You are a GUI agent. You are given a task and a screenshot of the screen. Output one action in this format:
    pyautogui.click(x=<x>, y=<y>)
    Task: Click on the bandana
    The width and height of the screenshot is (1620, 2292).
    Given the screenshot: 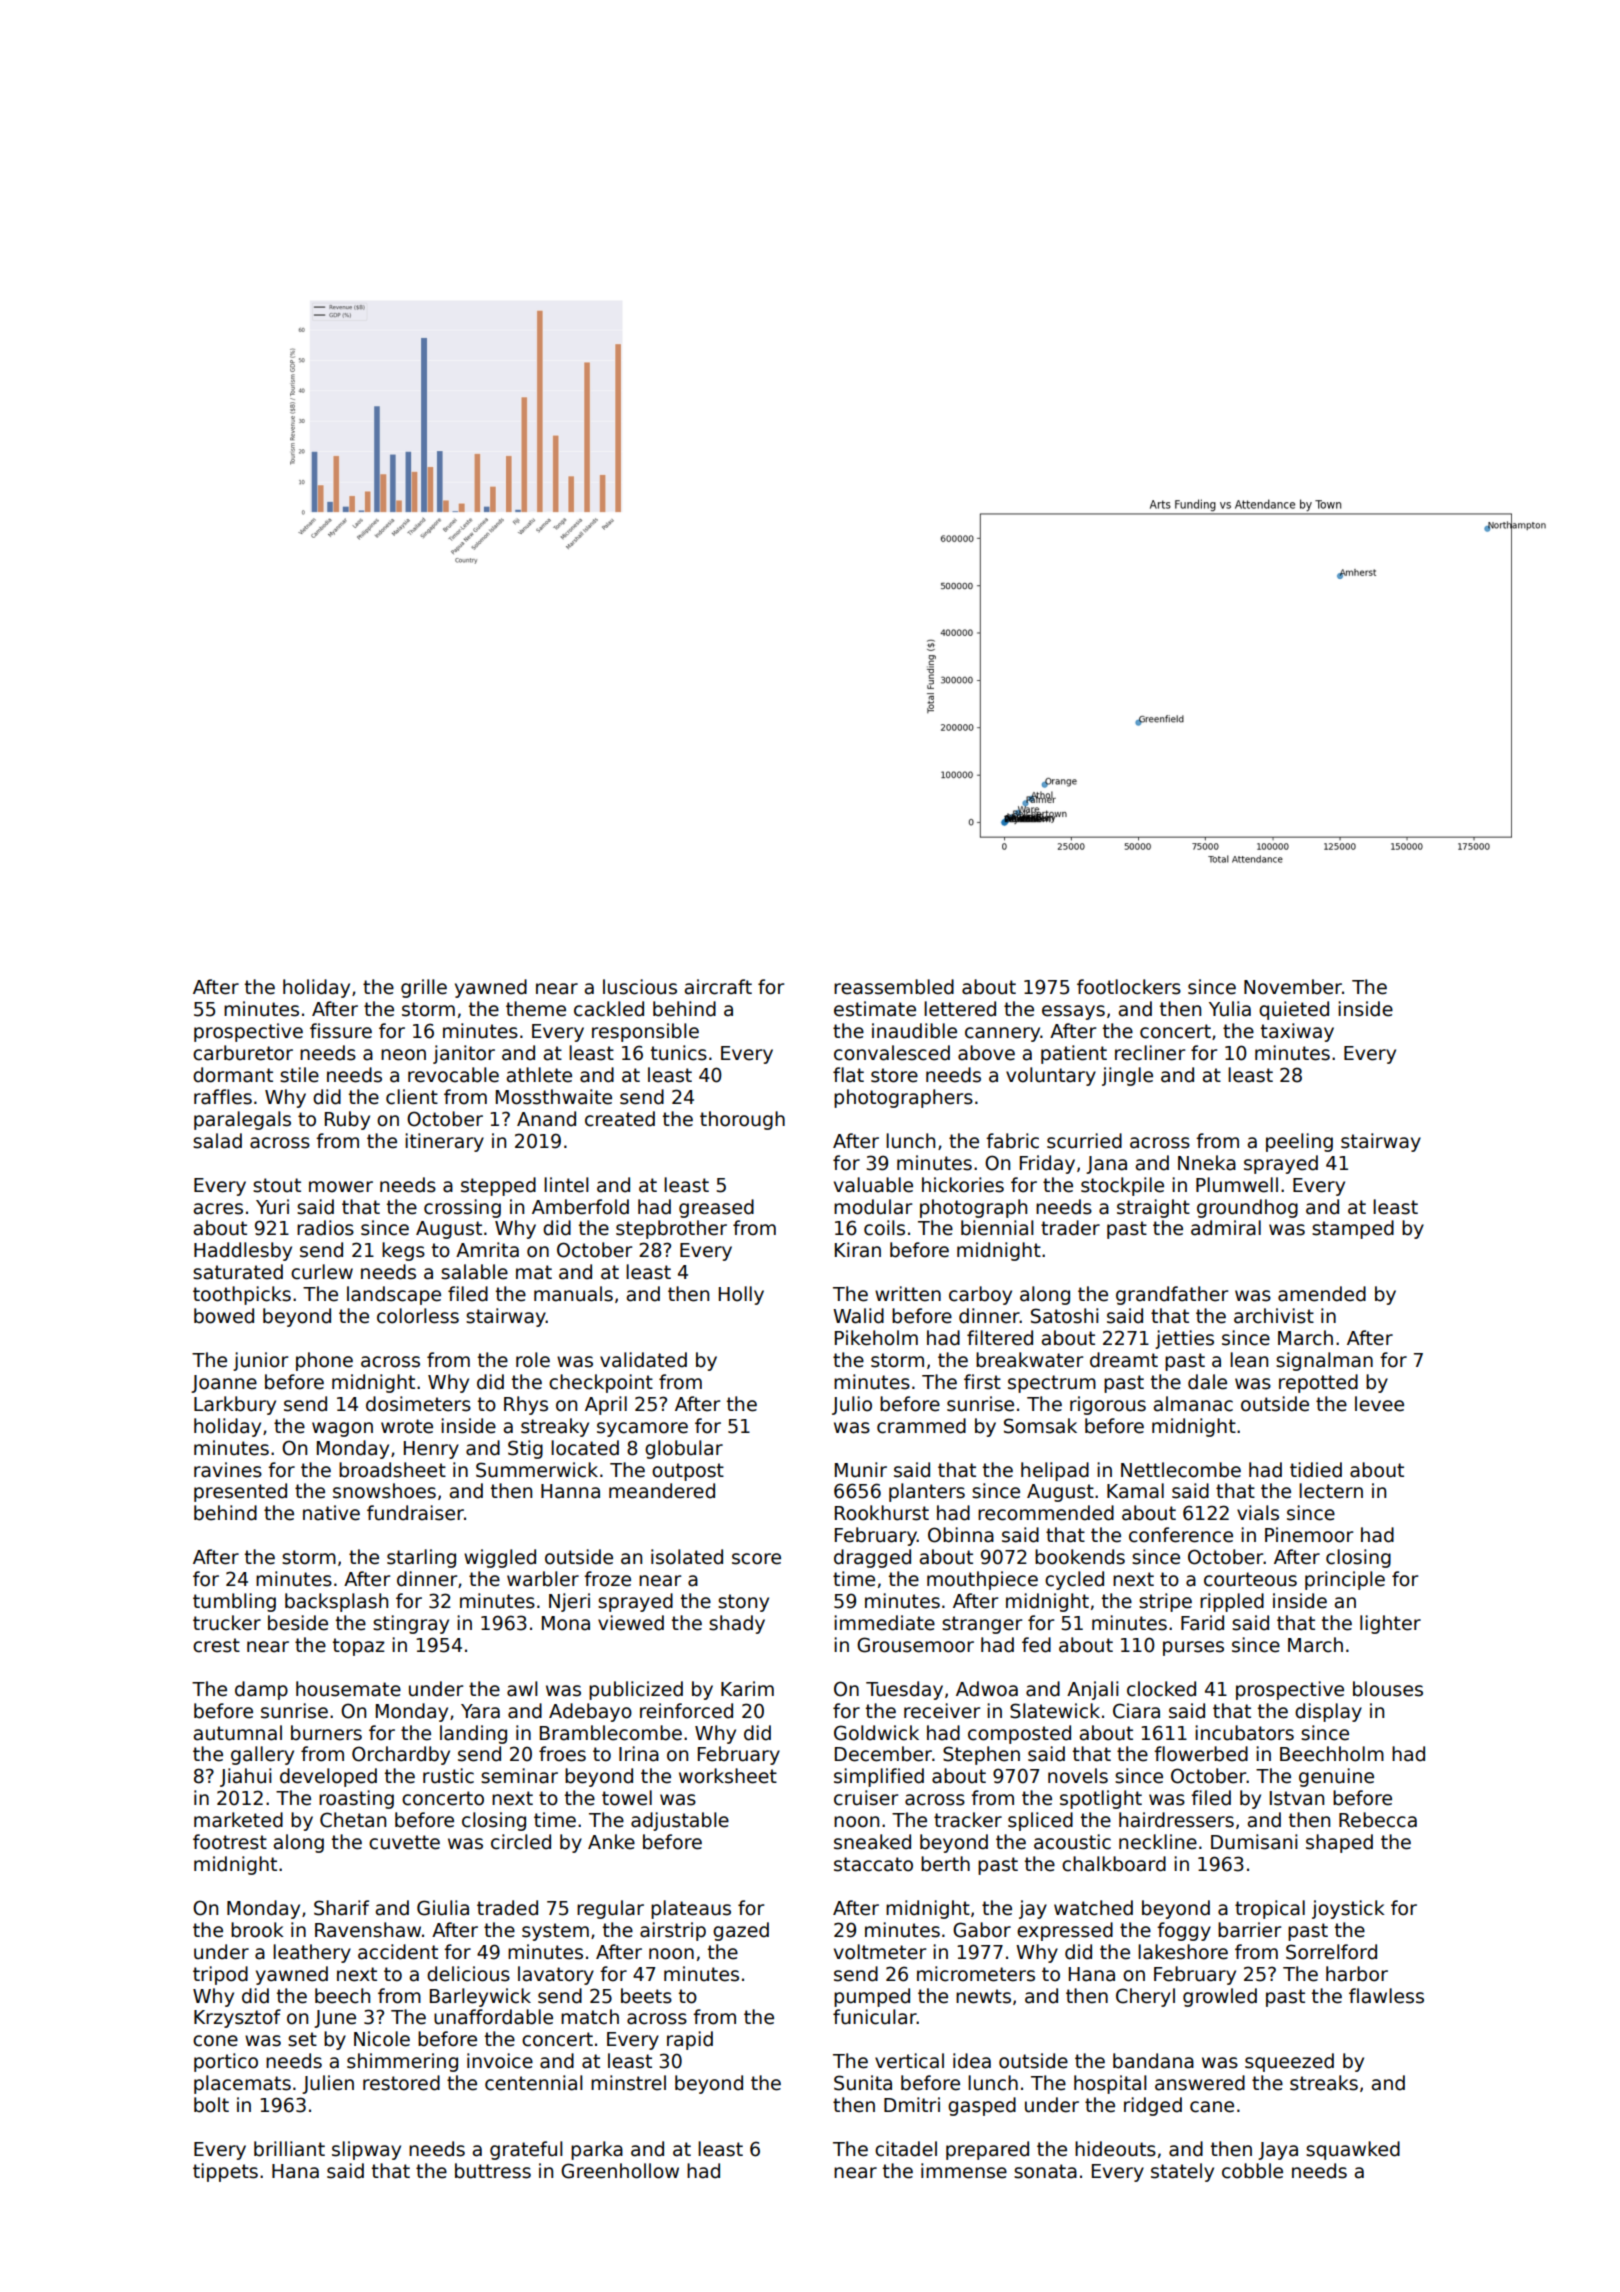 What is the action you would take?
    pyautogui.click(x=1153, y=2061)
